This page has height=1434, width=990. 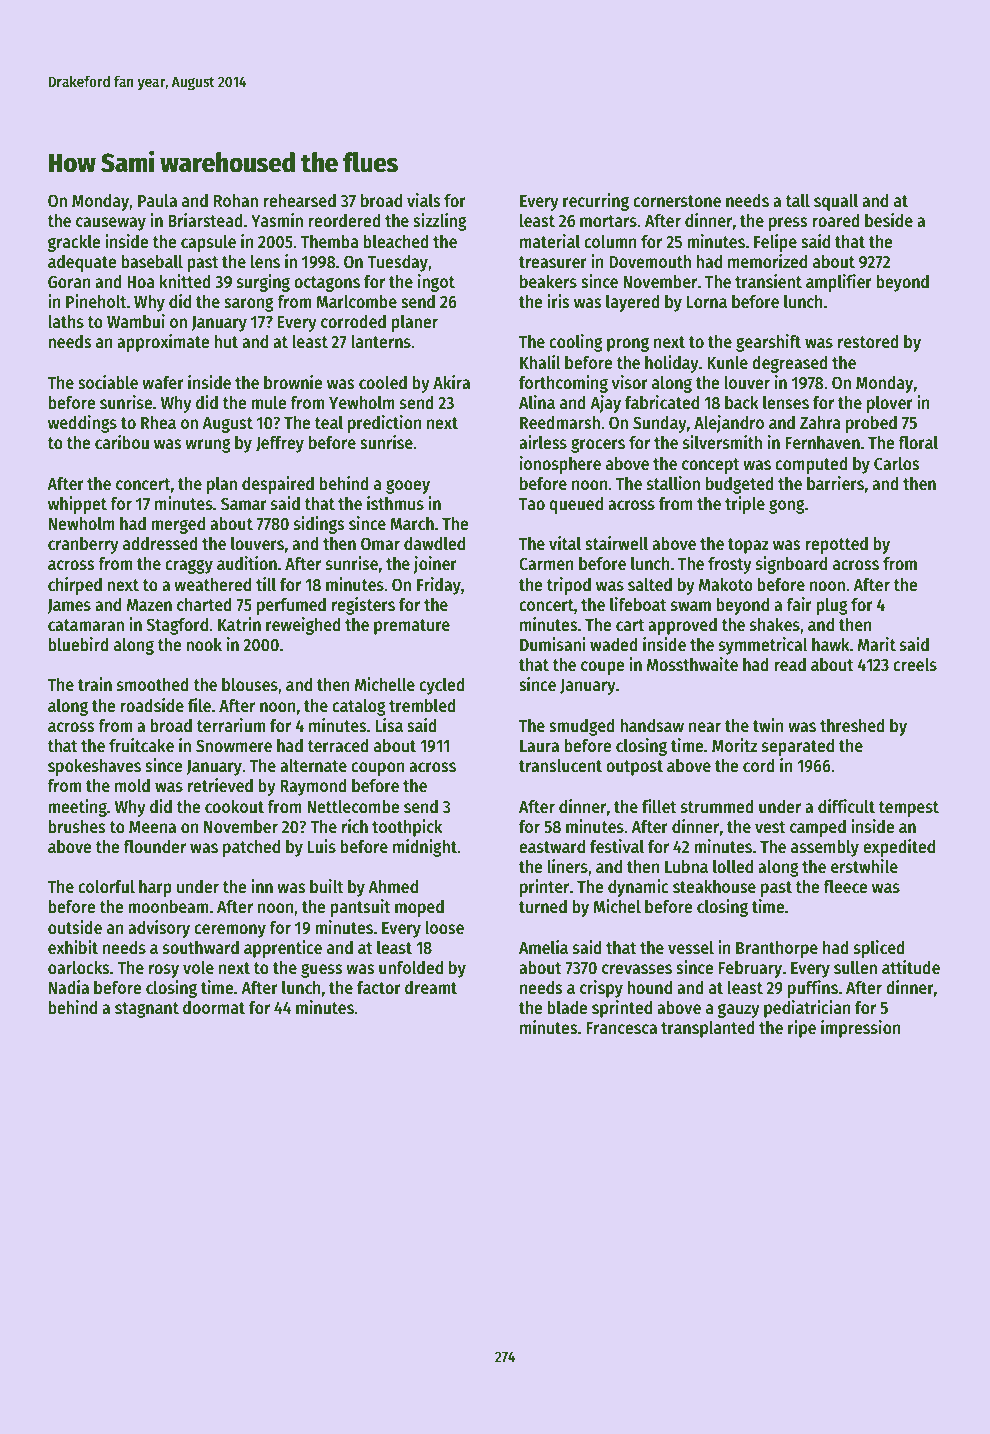 What do you see at coordinates (344, 221) in the page?
I see `reordered` at bounding box center [344, 221].
